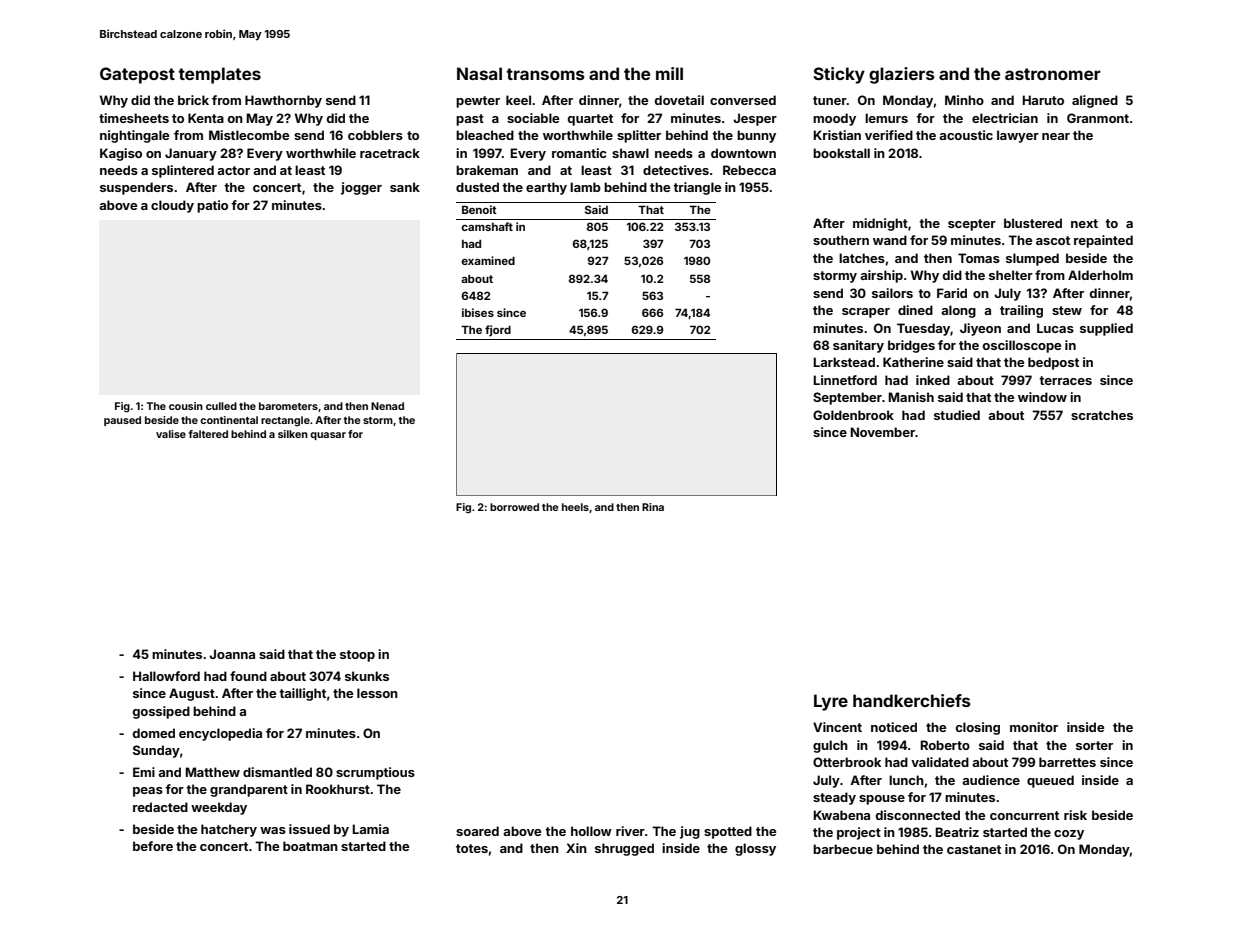 This page has width=1233, height=952. What do you see at coordinates (881, 276) in the page?
I see `airship` at bounding box center [881, 276].
